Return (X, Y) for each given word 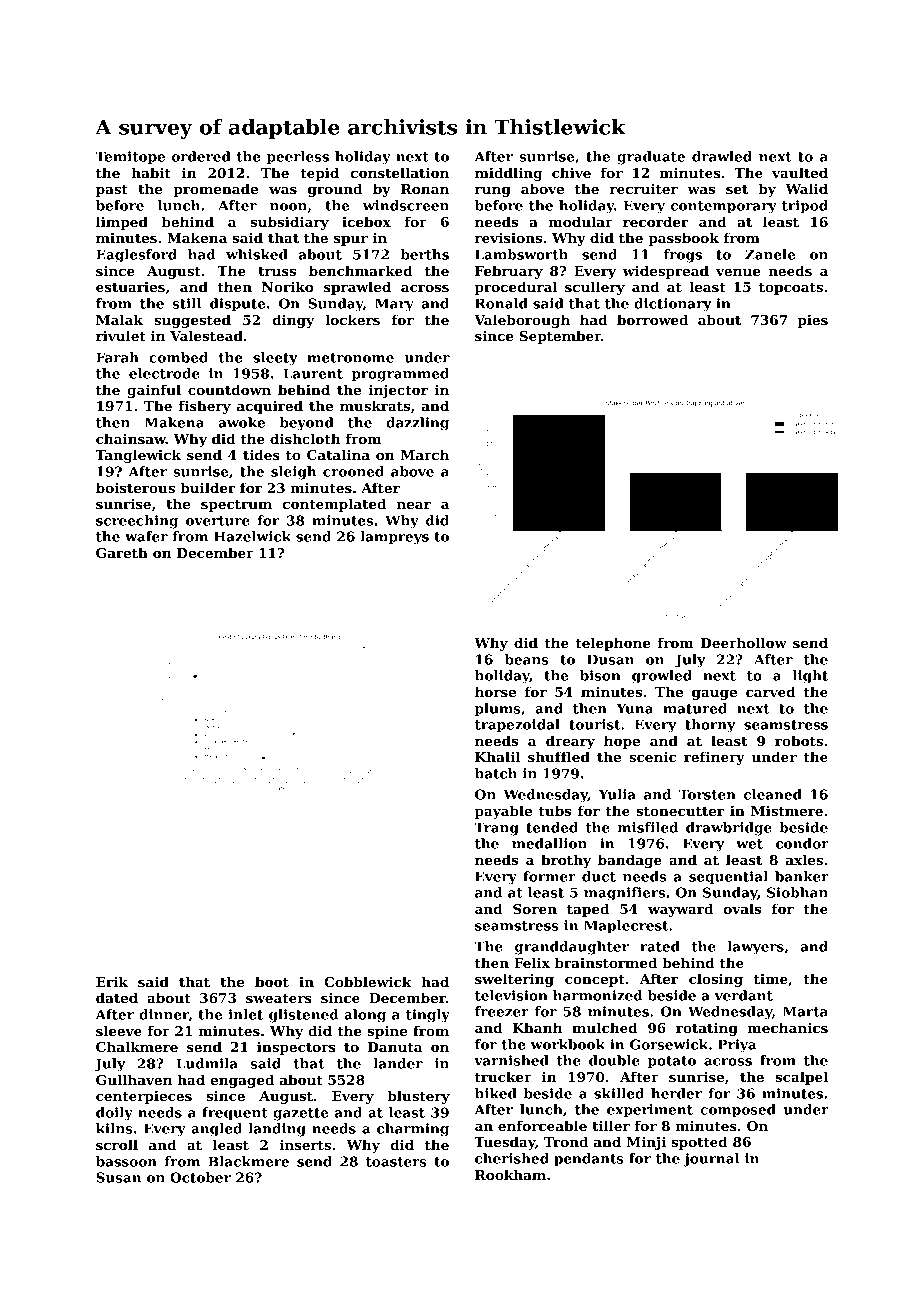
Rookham (510, 1174)
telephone (613, 644)
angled (216, 1130)
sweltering (514, 980)
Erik (112, 981)
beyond (306, 424)
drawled (722, 156)
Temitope (130, 158)
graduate (651, 158)
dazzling (417, 424)
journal (711, 1160)
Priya (737, 1046)
